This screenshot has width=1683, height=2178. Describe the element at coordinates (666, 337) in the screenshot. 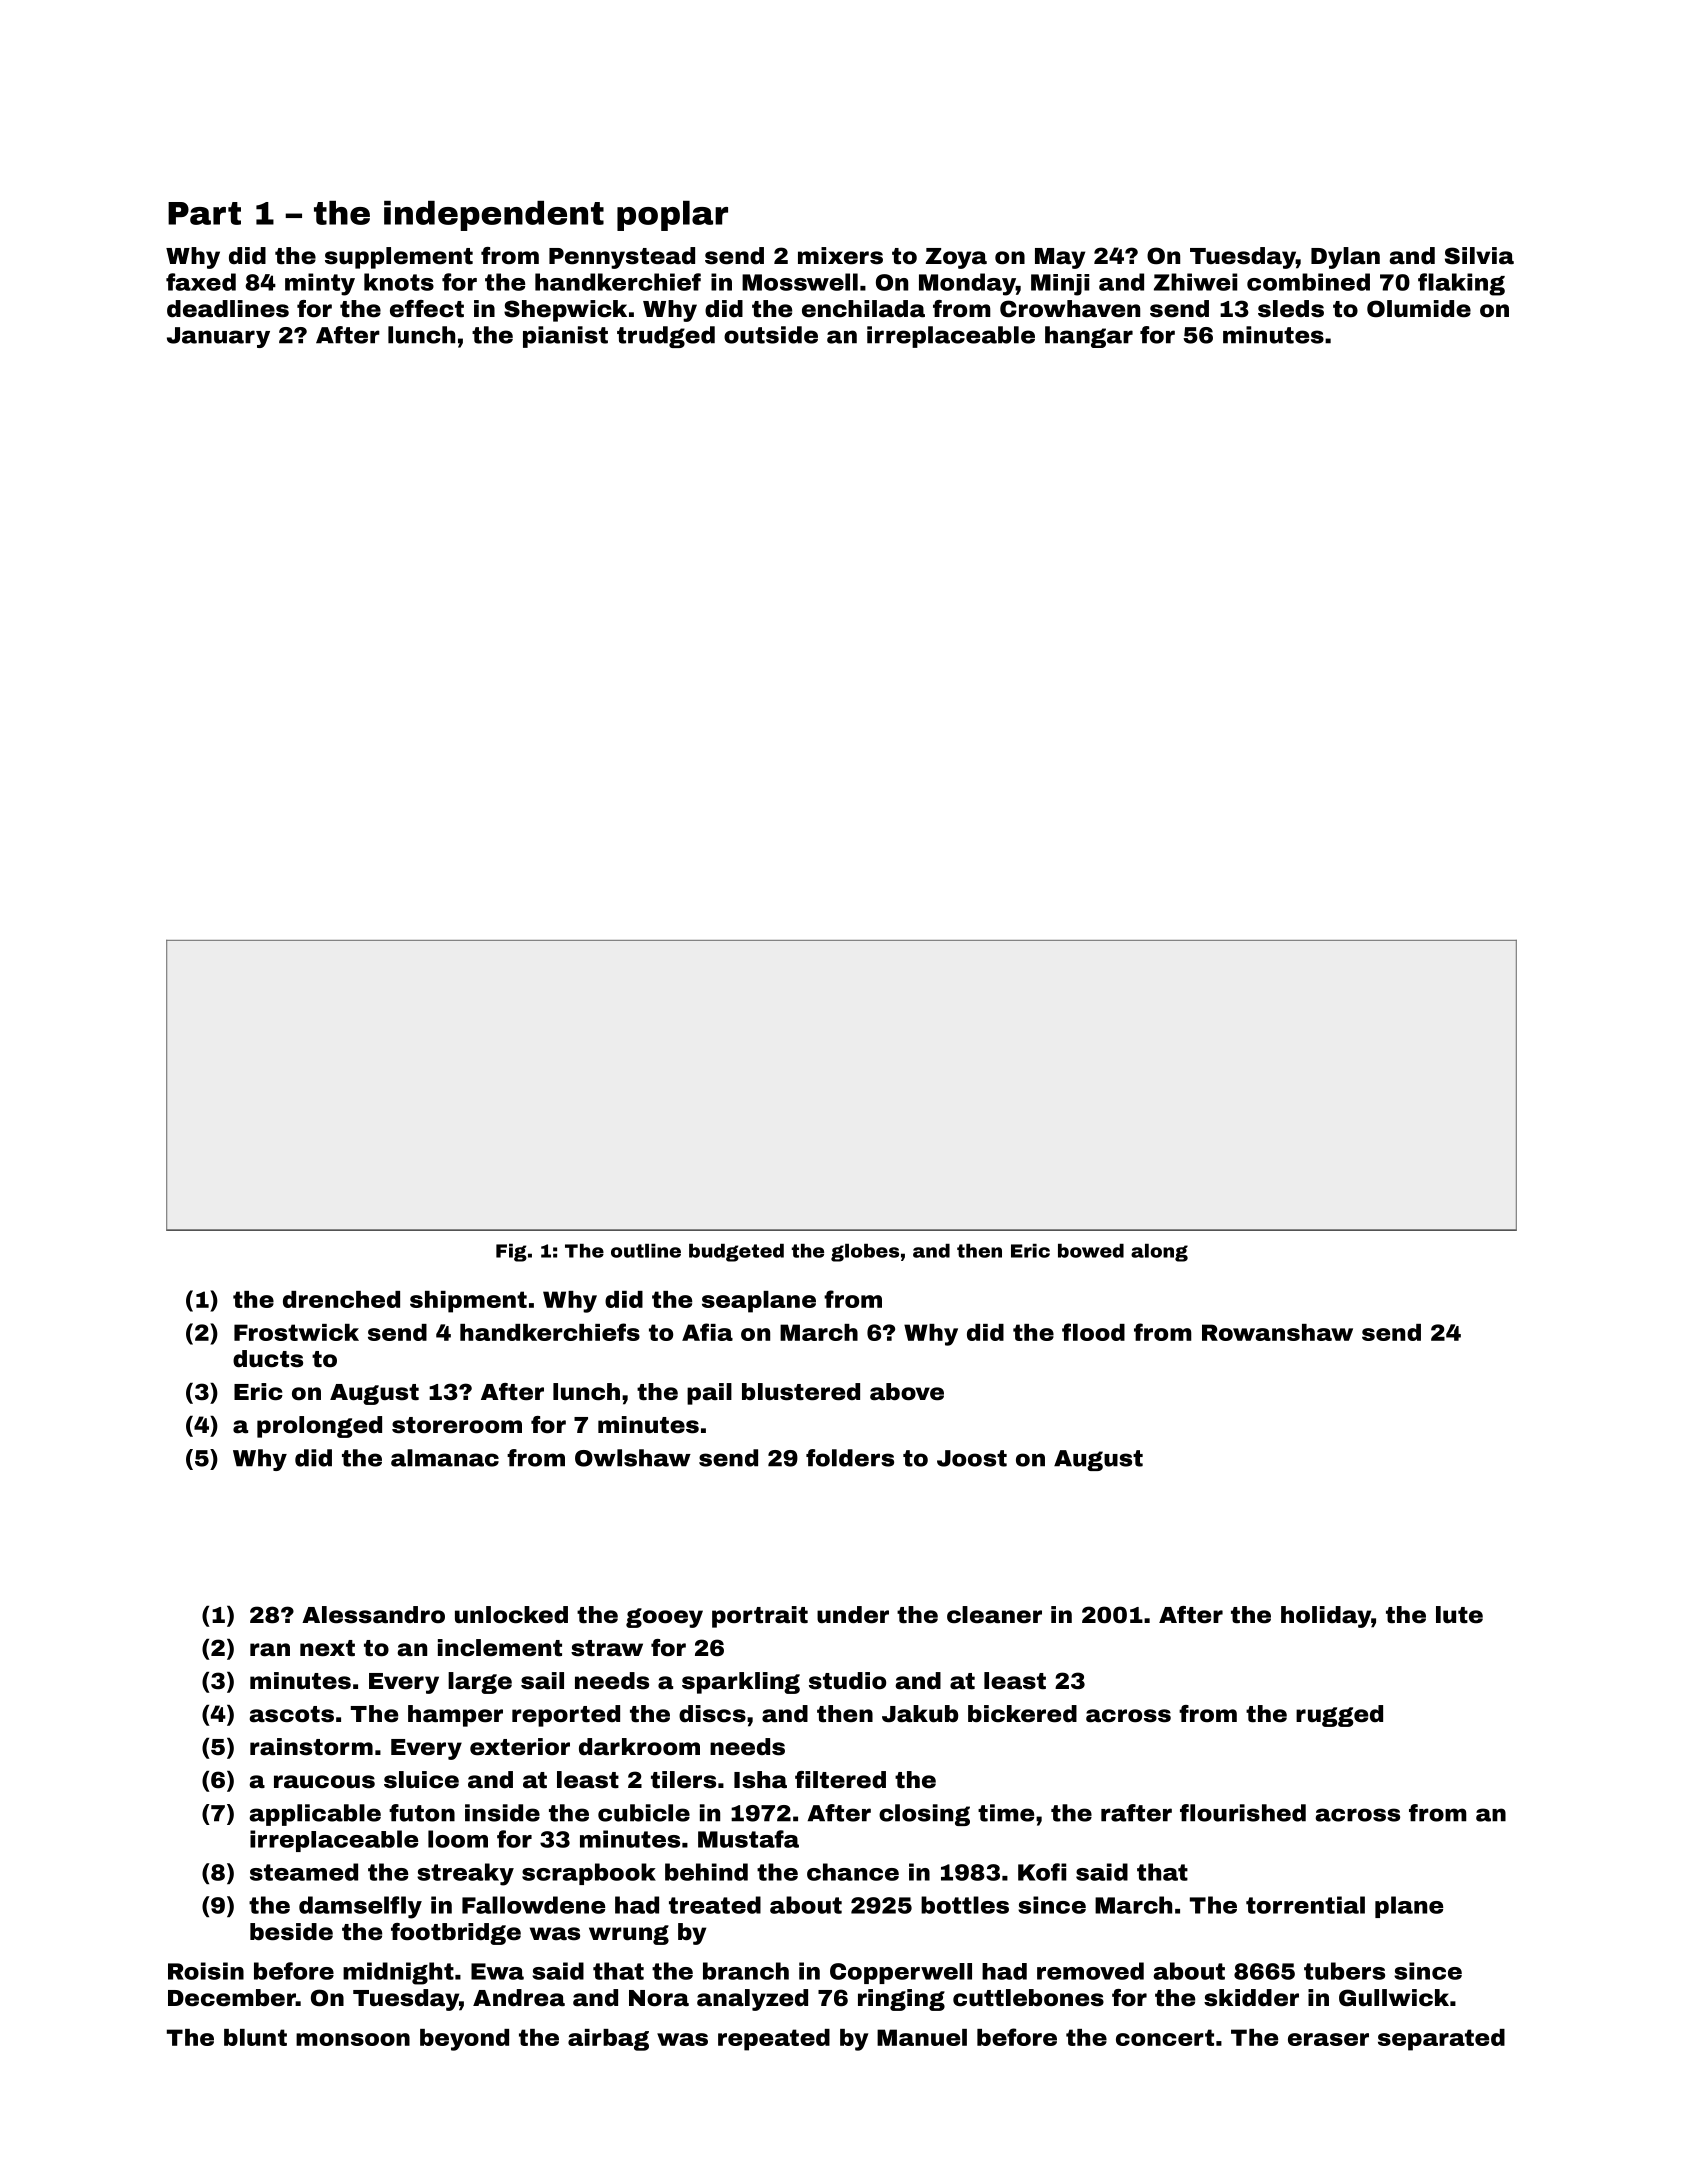

I see `trudged` at that location.
